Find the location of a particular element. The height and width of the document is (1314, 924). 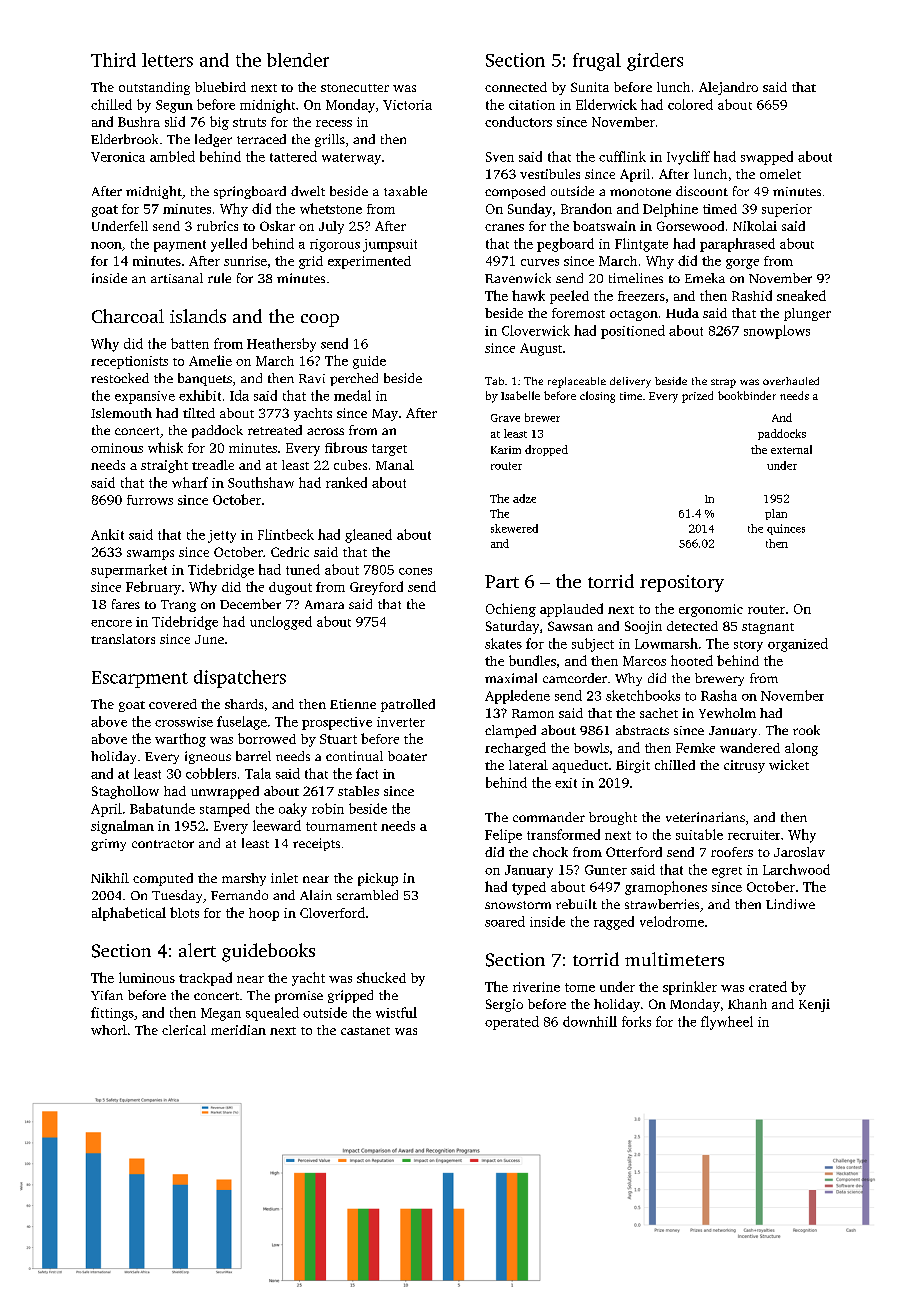

repository is located at coordinates (682, 583).
